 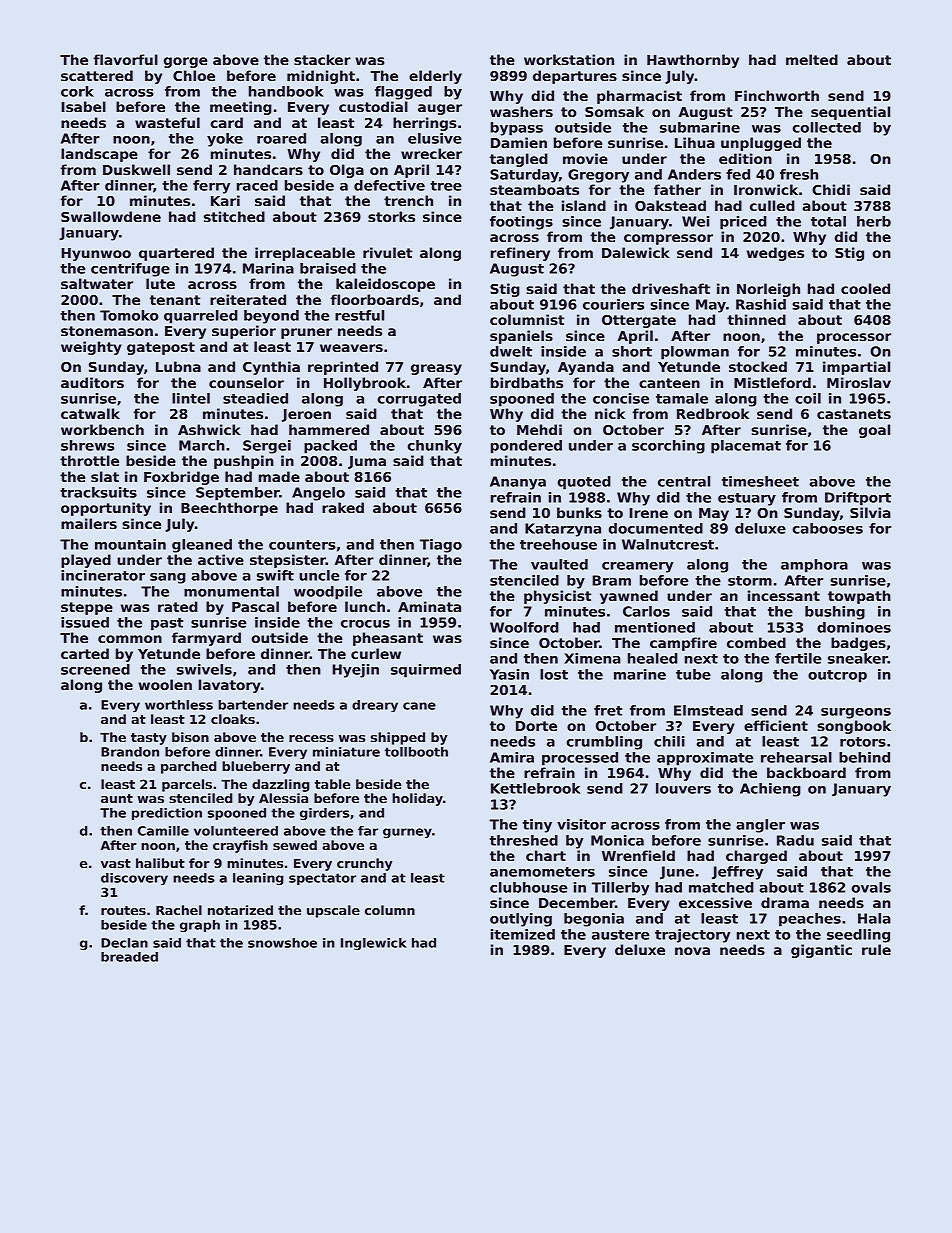 I want to click on flavorful, so click(x=125, y=59).
